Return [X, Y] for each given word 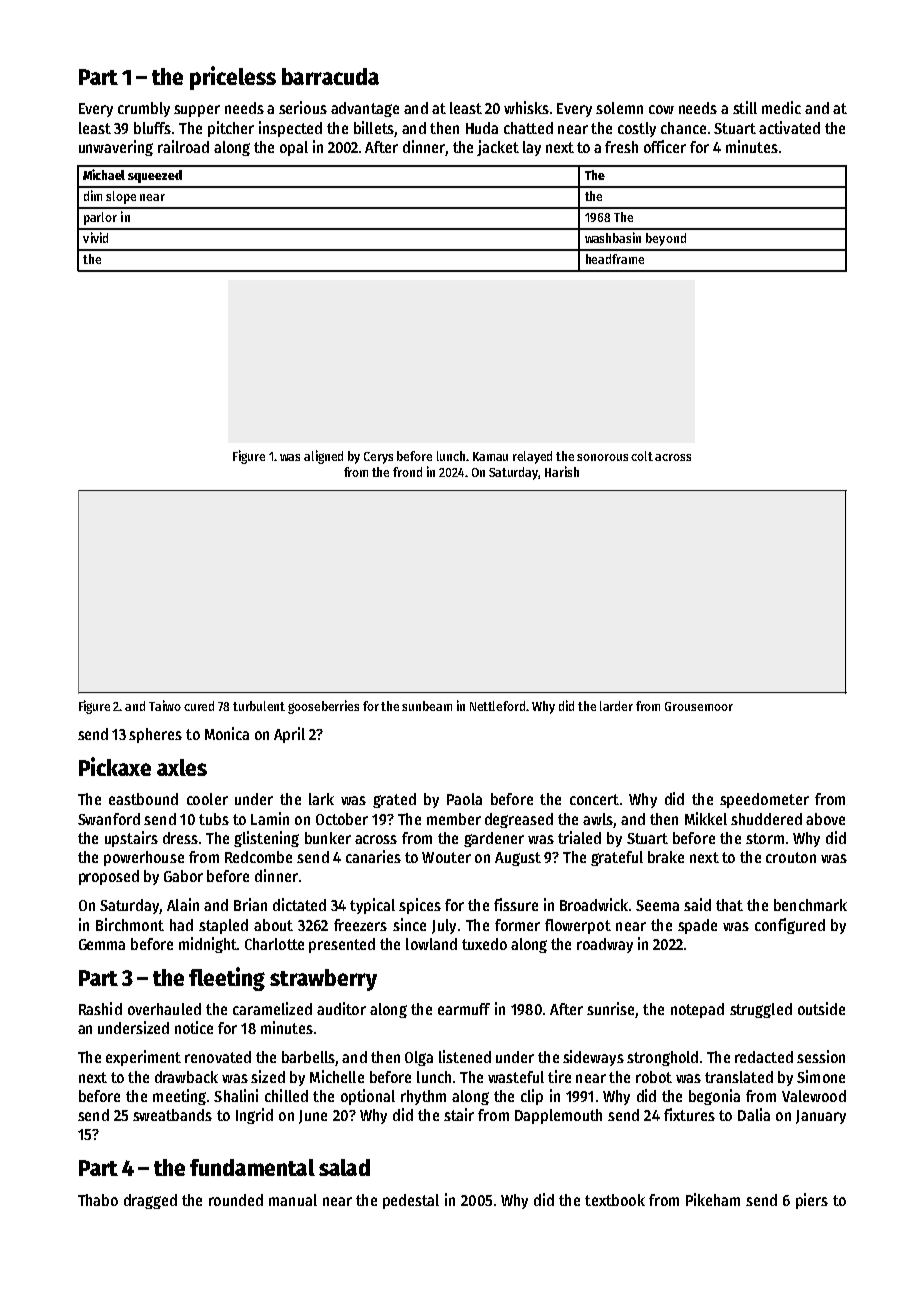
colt [642, 456]
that [729, 905]
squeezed [155, 176]
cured [199, 706]
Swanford [109, 819]
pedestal [411, 1201]
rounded [236, 1200]
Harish [562, 471]
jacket [498, 148]
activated [789, 127]
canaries [373, 856]
